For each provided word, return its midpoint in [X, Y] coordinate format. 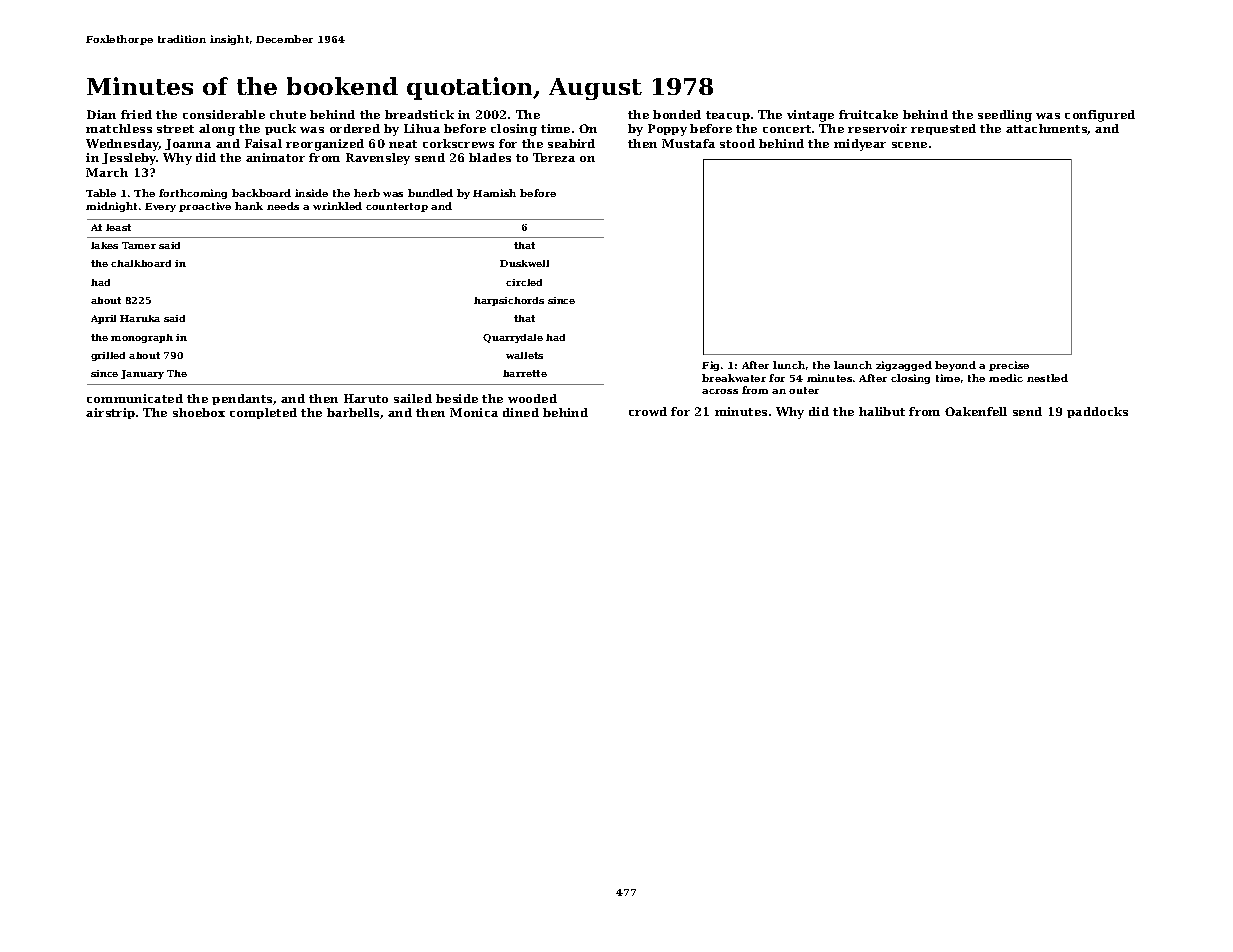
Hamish [494, 193]
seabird [571, 143]
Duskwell [524, 263]
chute [288, 114]
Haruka [140, 318]
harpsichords [509, 301]
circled [524, 282]
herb [367, 193]
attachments [1047, 129]
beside [457, 398]
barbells [353, 412]
